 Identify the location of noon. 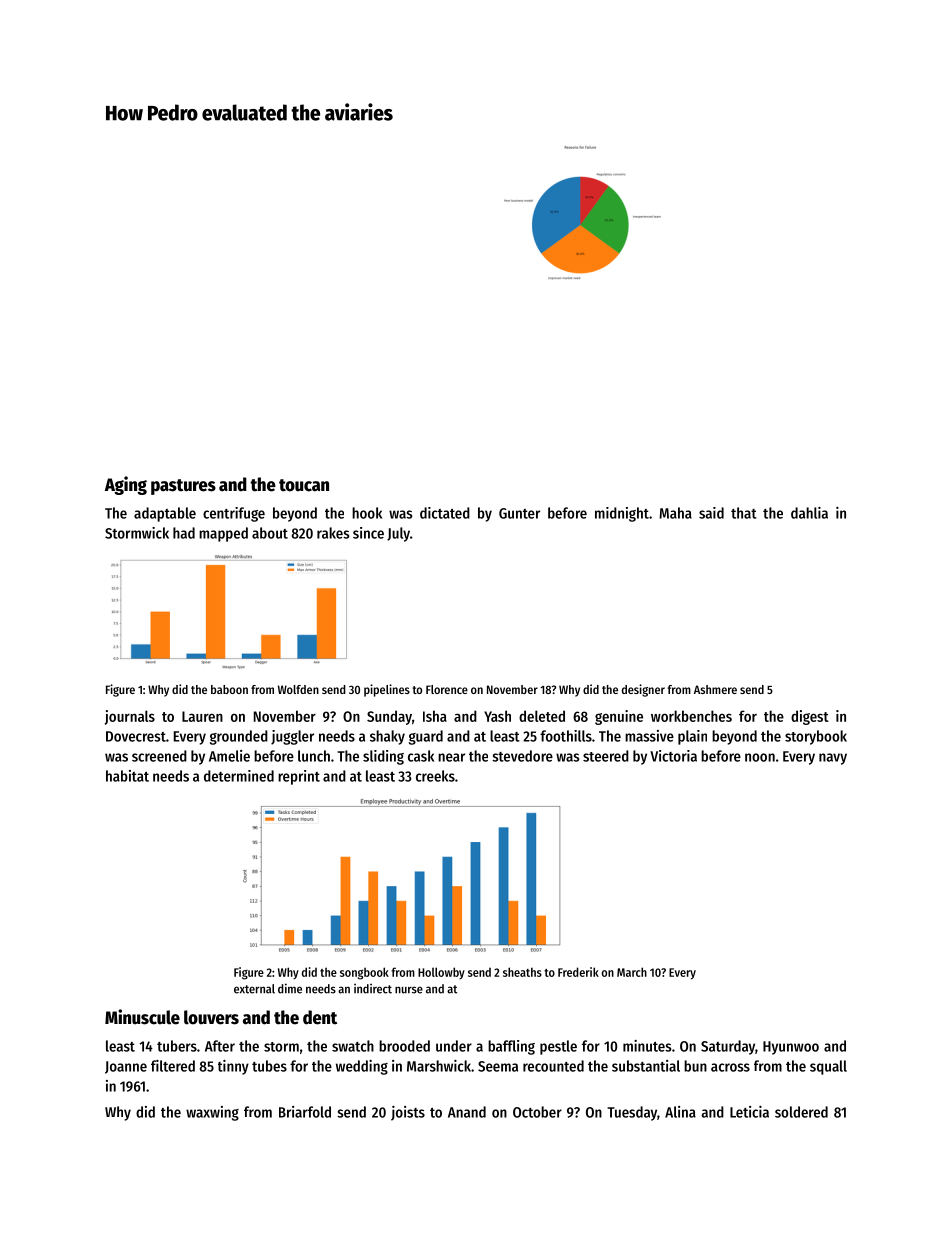
(760, 757).
